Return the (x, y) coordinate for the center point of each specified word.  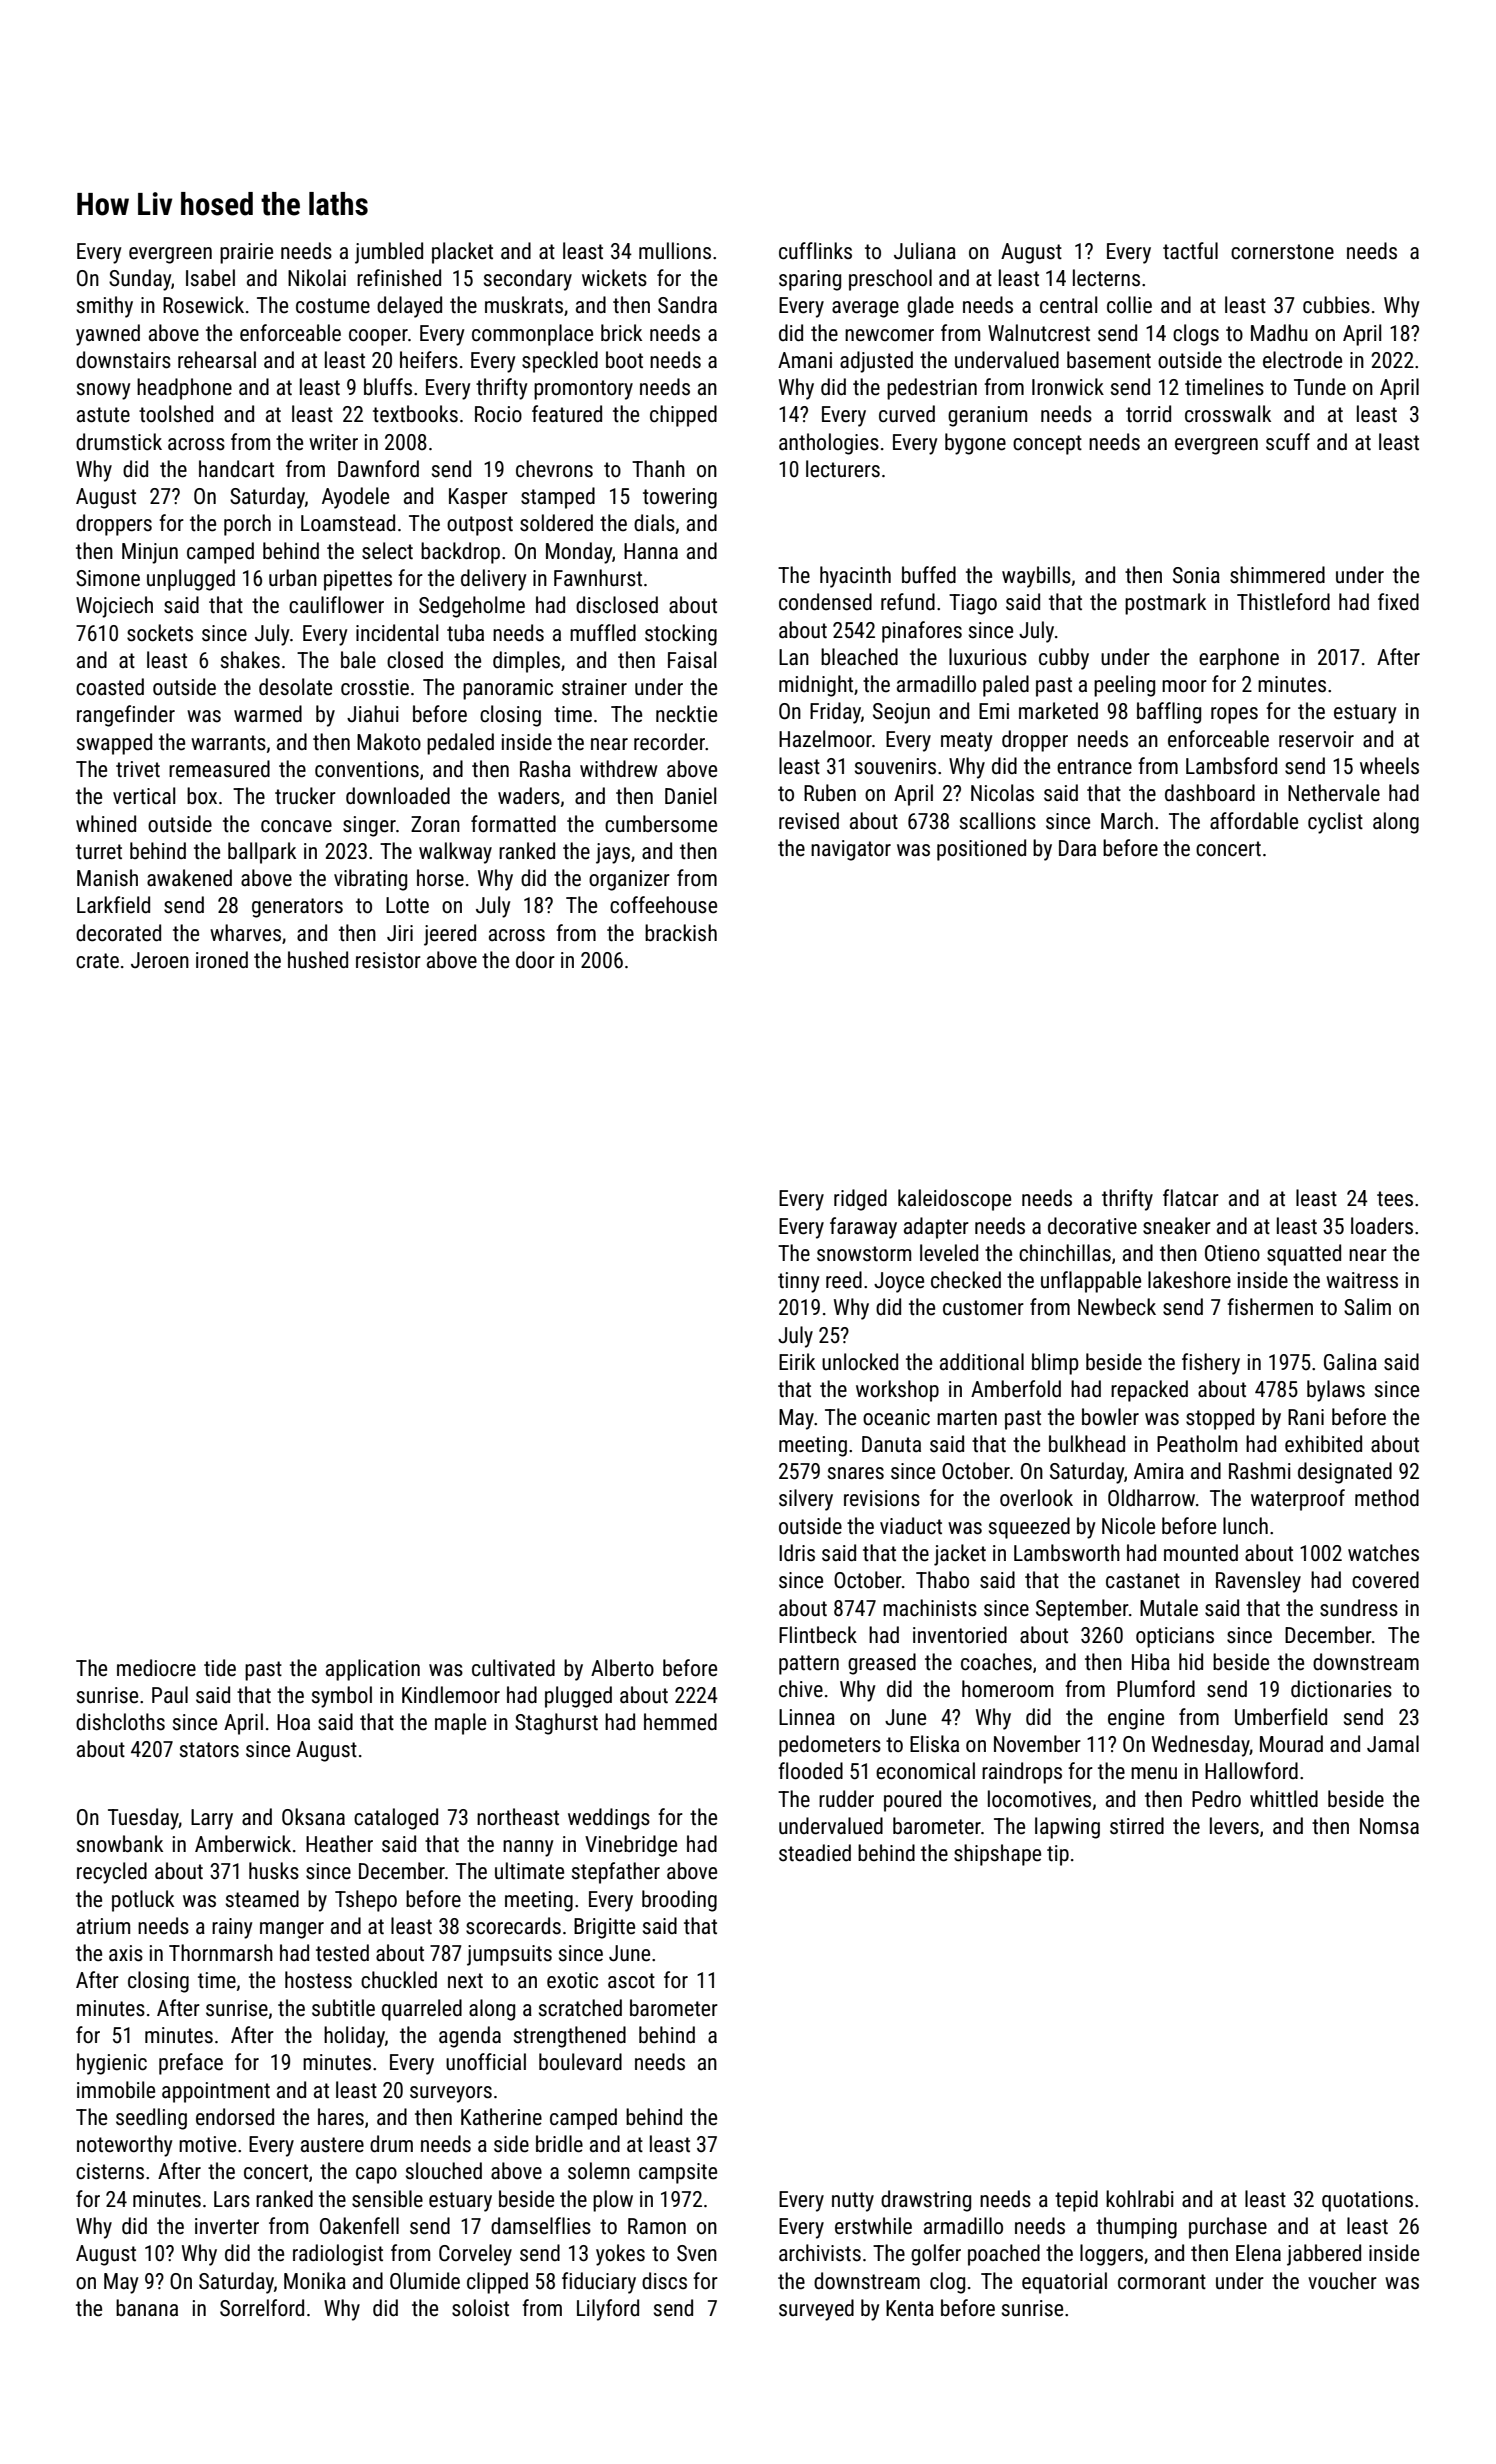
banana (147, 2308)
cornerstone (1282, 252)
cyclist (1335, 823)
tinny (799, 1282)
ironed (222, 960)
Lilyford (608, 2310)
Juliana (925, 251)
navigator (851, 850)
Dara (1077, 848)
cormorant (1162, 2282)
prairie (246, 253)
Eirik (797, 1361)
